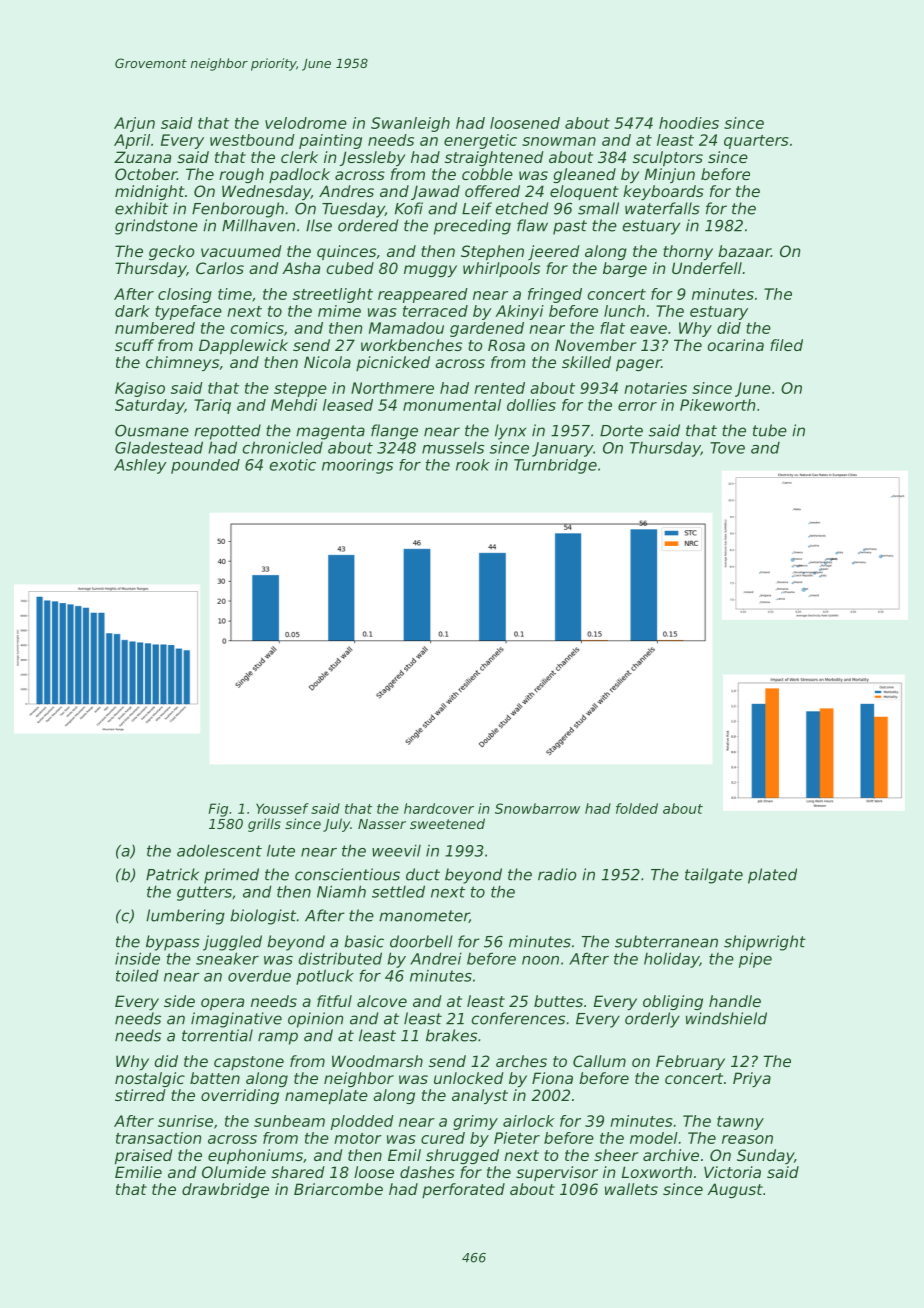 This screenshot has height=1308, width=924. What do you see at coordinates (142, 157) in the screenshot?
I see `Zuzana` at bounding box center [142, 157].
